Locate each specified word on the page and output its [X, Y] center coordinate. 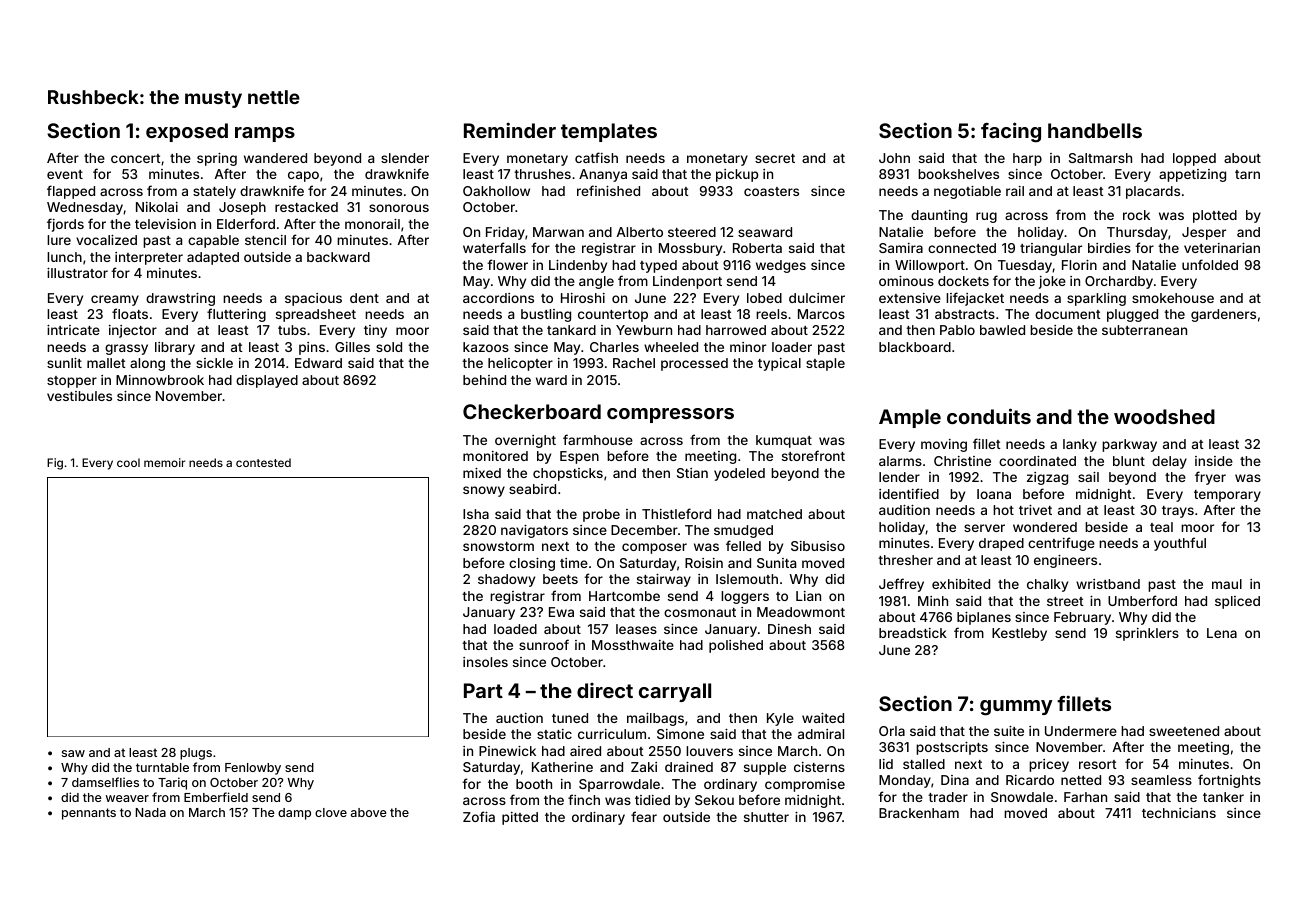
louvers [709, 751]
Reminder [510, 130]
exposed [187, 132]
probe [601, 515]
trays [1178, 512]
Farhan [1085, 797]
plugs [196, 754]
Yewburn [644, 330]
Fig [55, 464]
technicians [1179, 813]
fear [644, 816]
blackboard [915, 347]
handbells [1095, 130]
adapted [213, 258]
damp [294, 814]
